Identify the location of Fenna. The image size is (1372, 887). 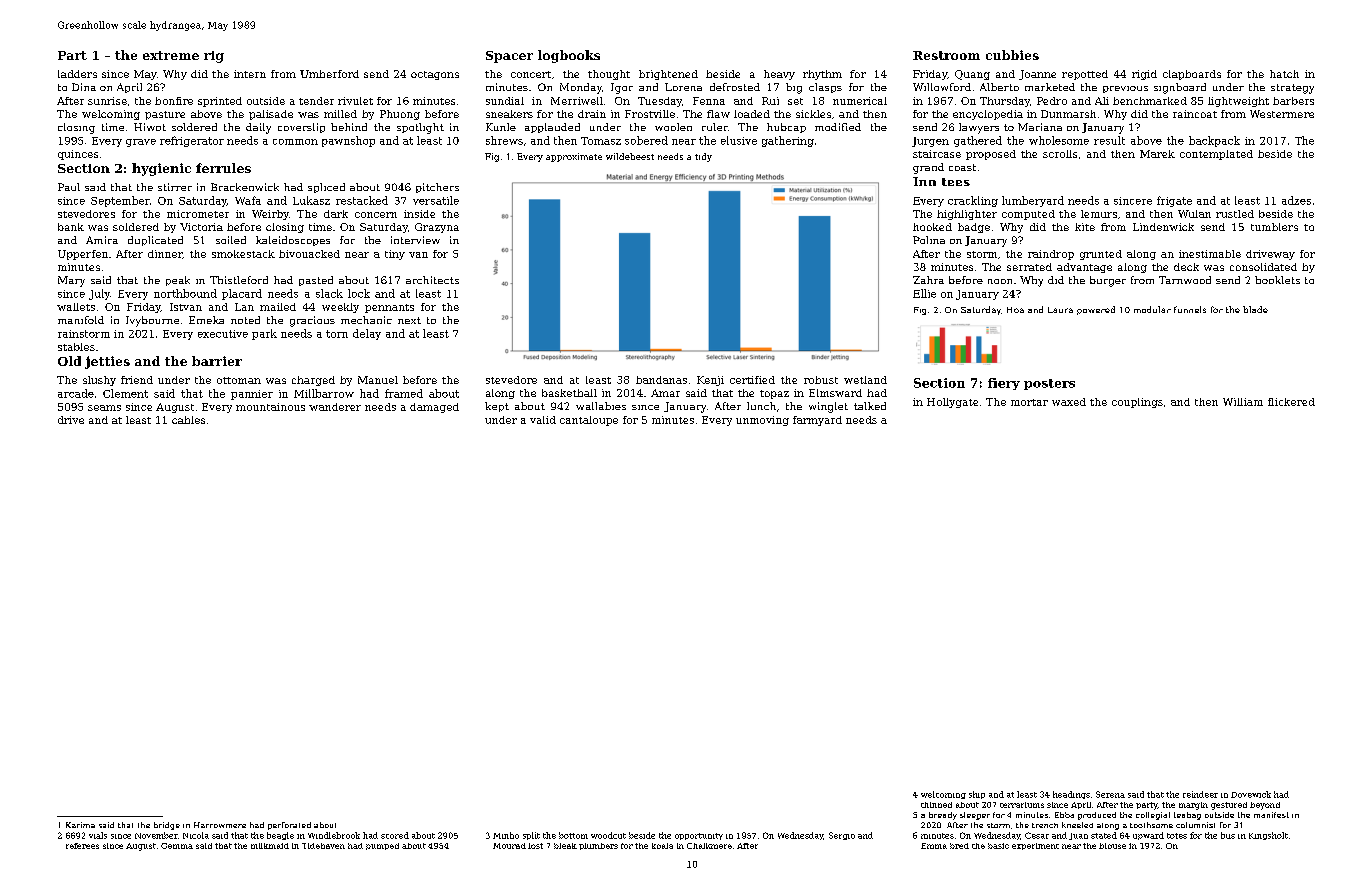
(709, 101).
